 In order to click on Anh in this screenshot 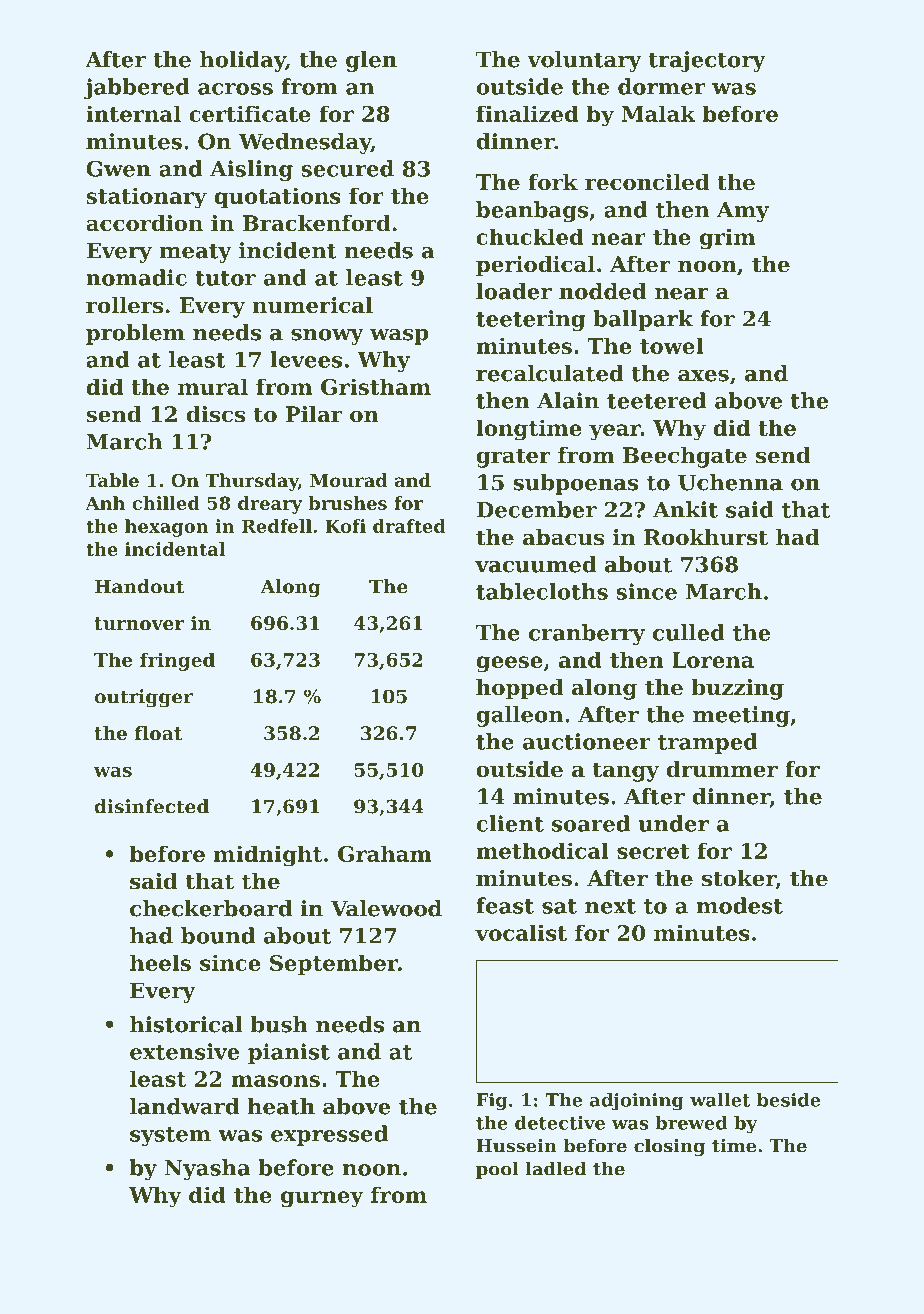, I will do `click(105, 503)`.
